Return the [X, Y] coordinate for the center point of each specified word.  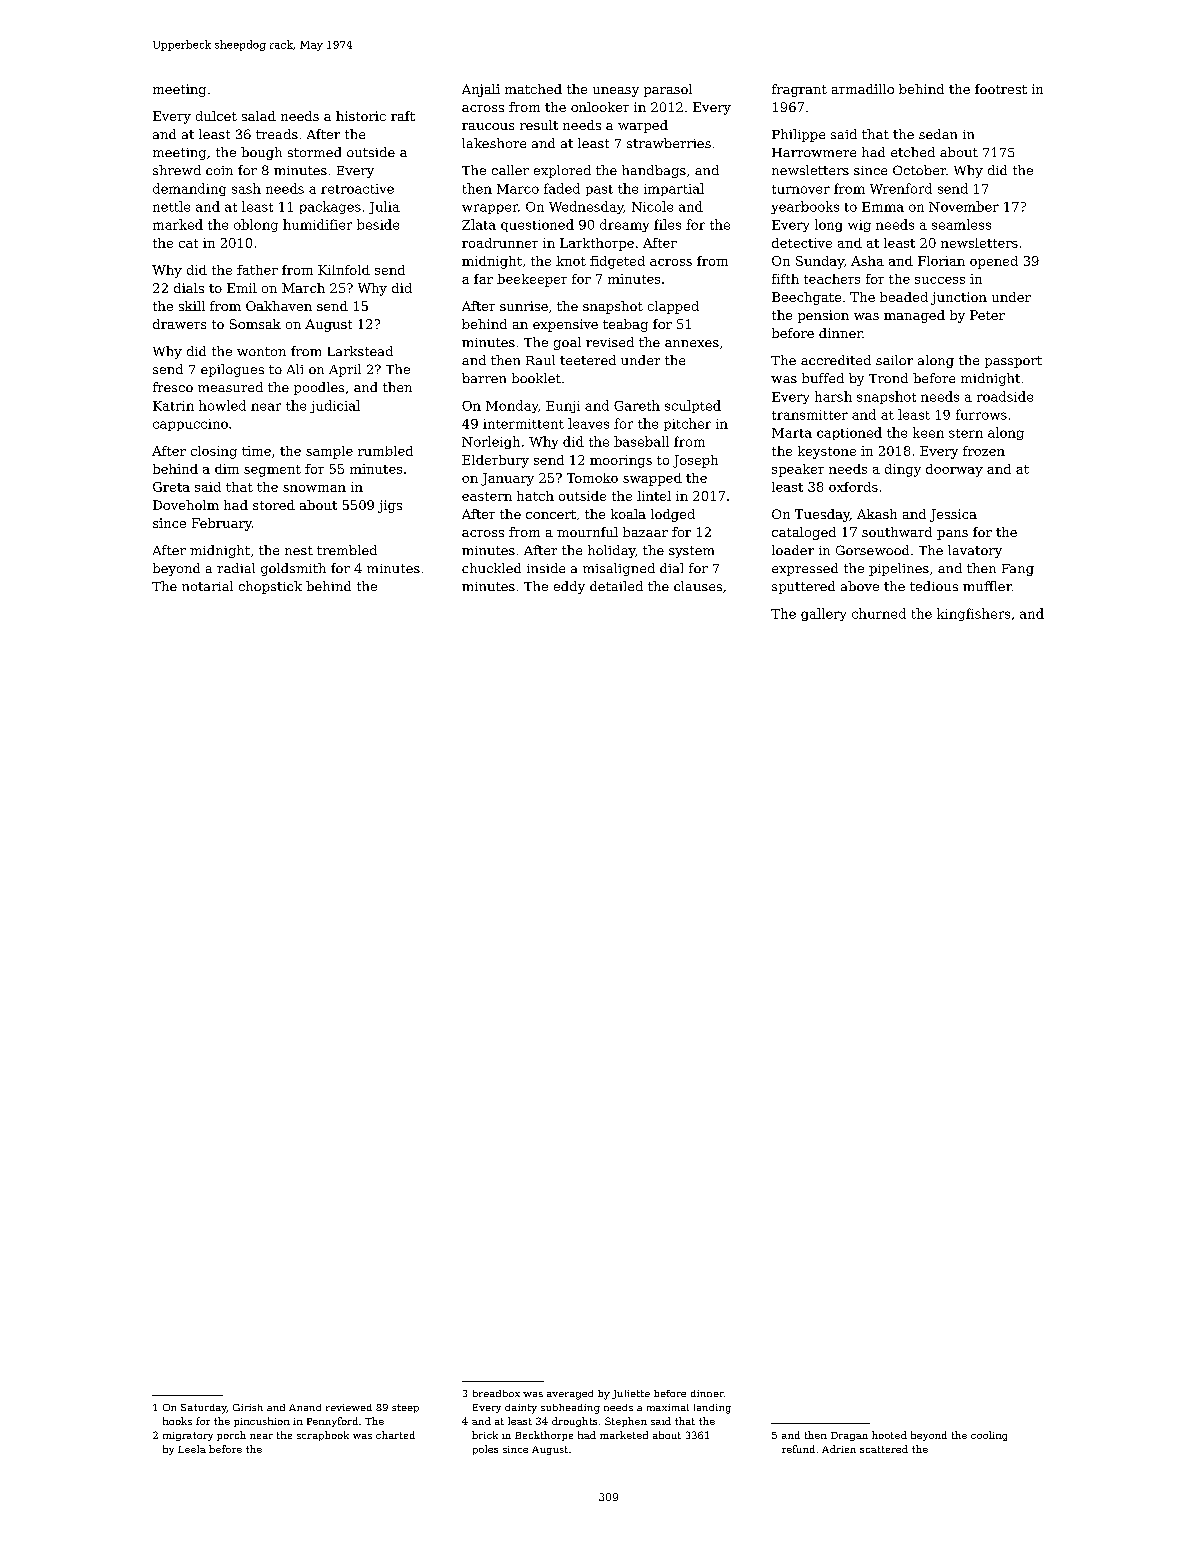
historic [361, 116]
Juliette [631, 1394]
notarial [207, 586]
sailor [894, 360]
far [483, 279]
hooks [177, 1421]
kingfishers [973, 614]
